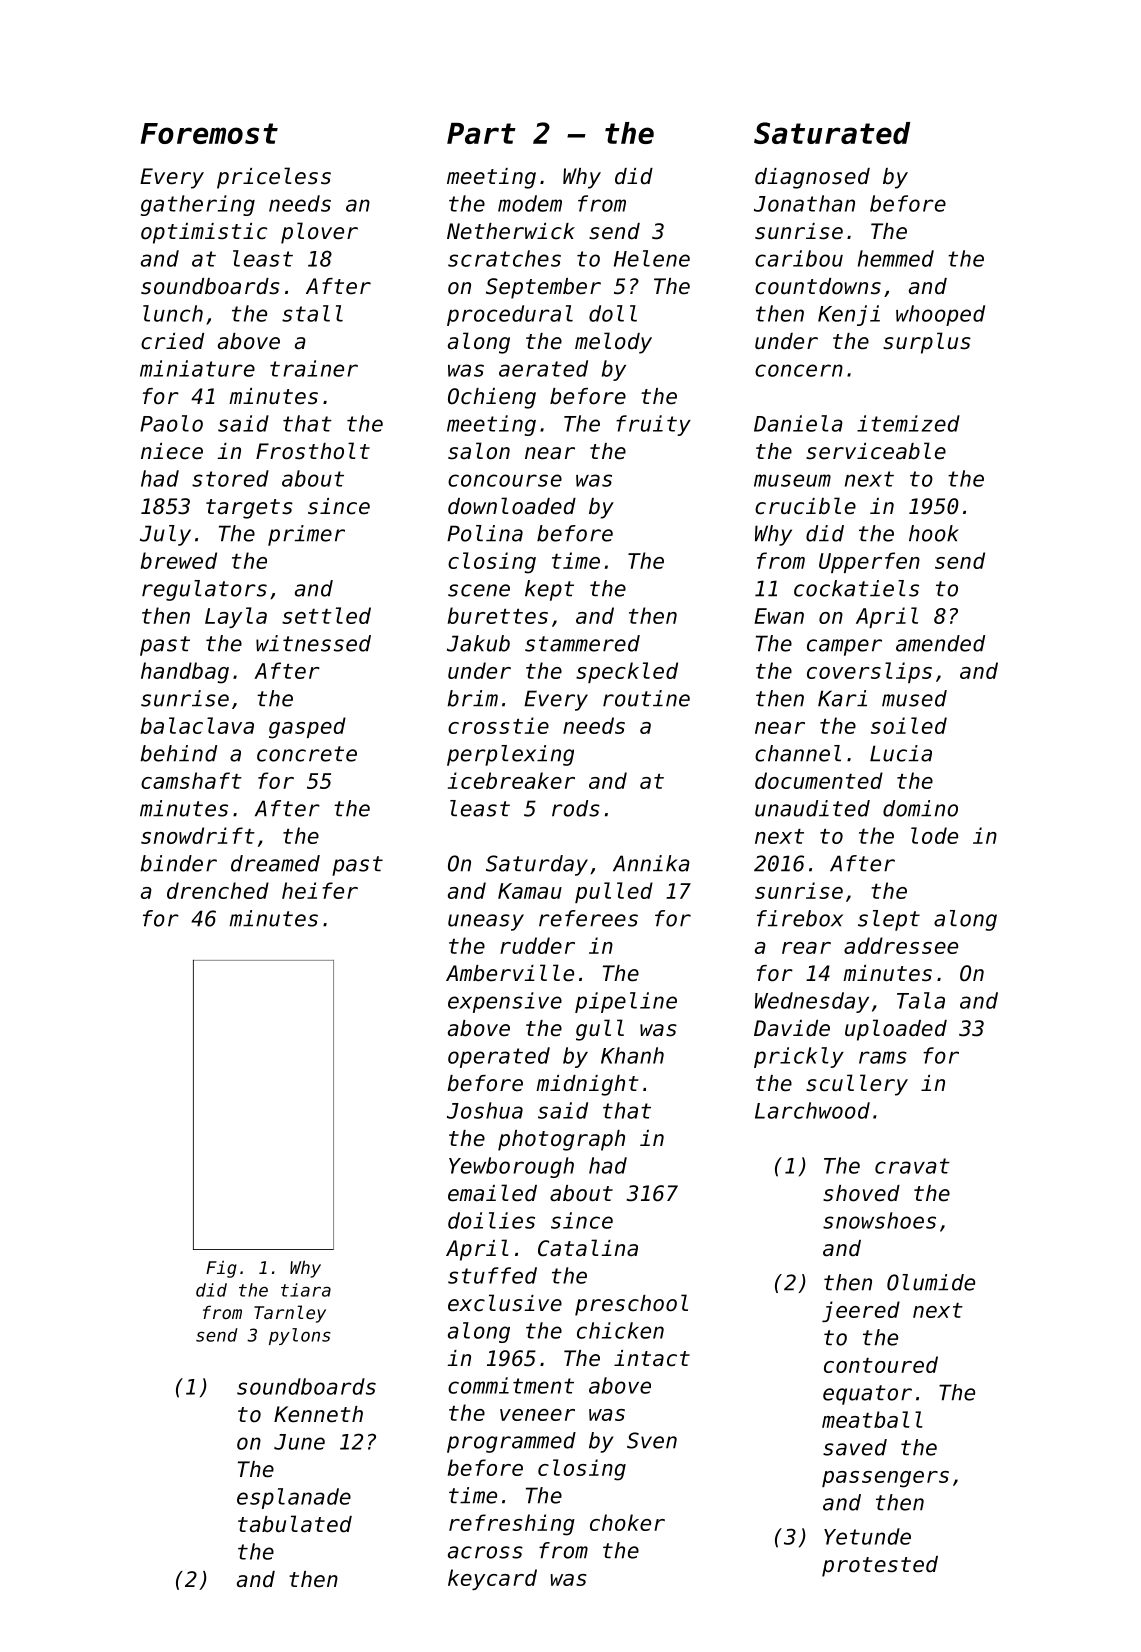 The height and width of the document is (1652, 1141). What do you see at coordinates (652, 258) in the document?
I see `Helene` at bounding box center [652, 258].
